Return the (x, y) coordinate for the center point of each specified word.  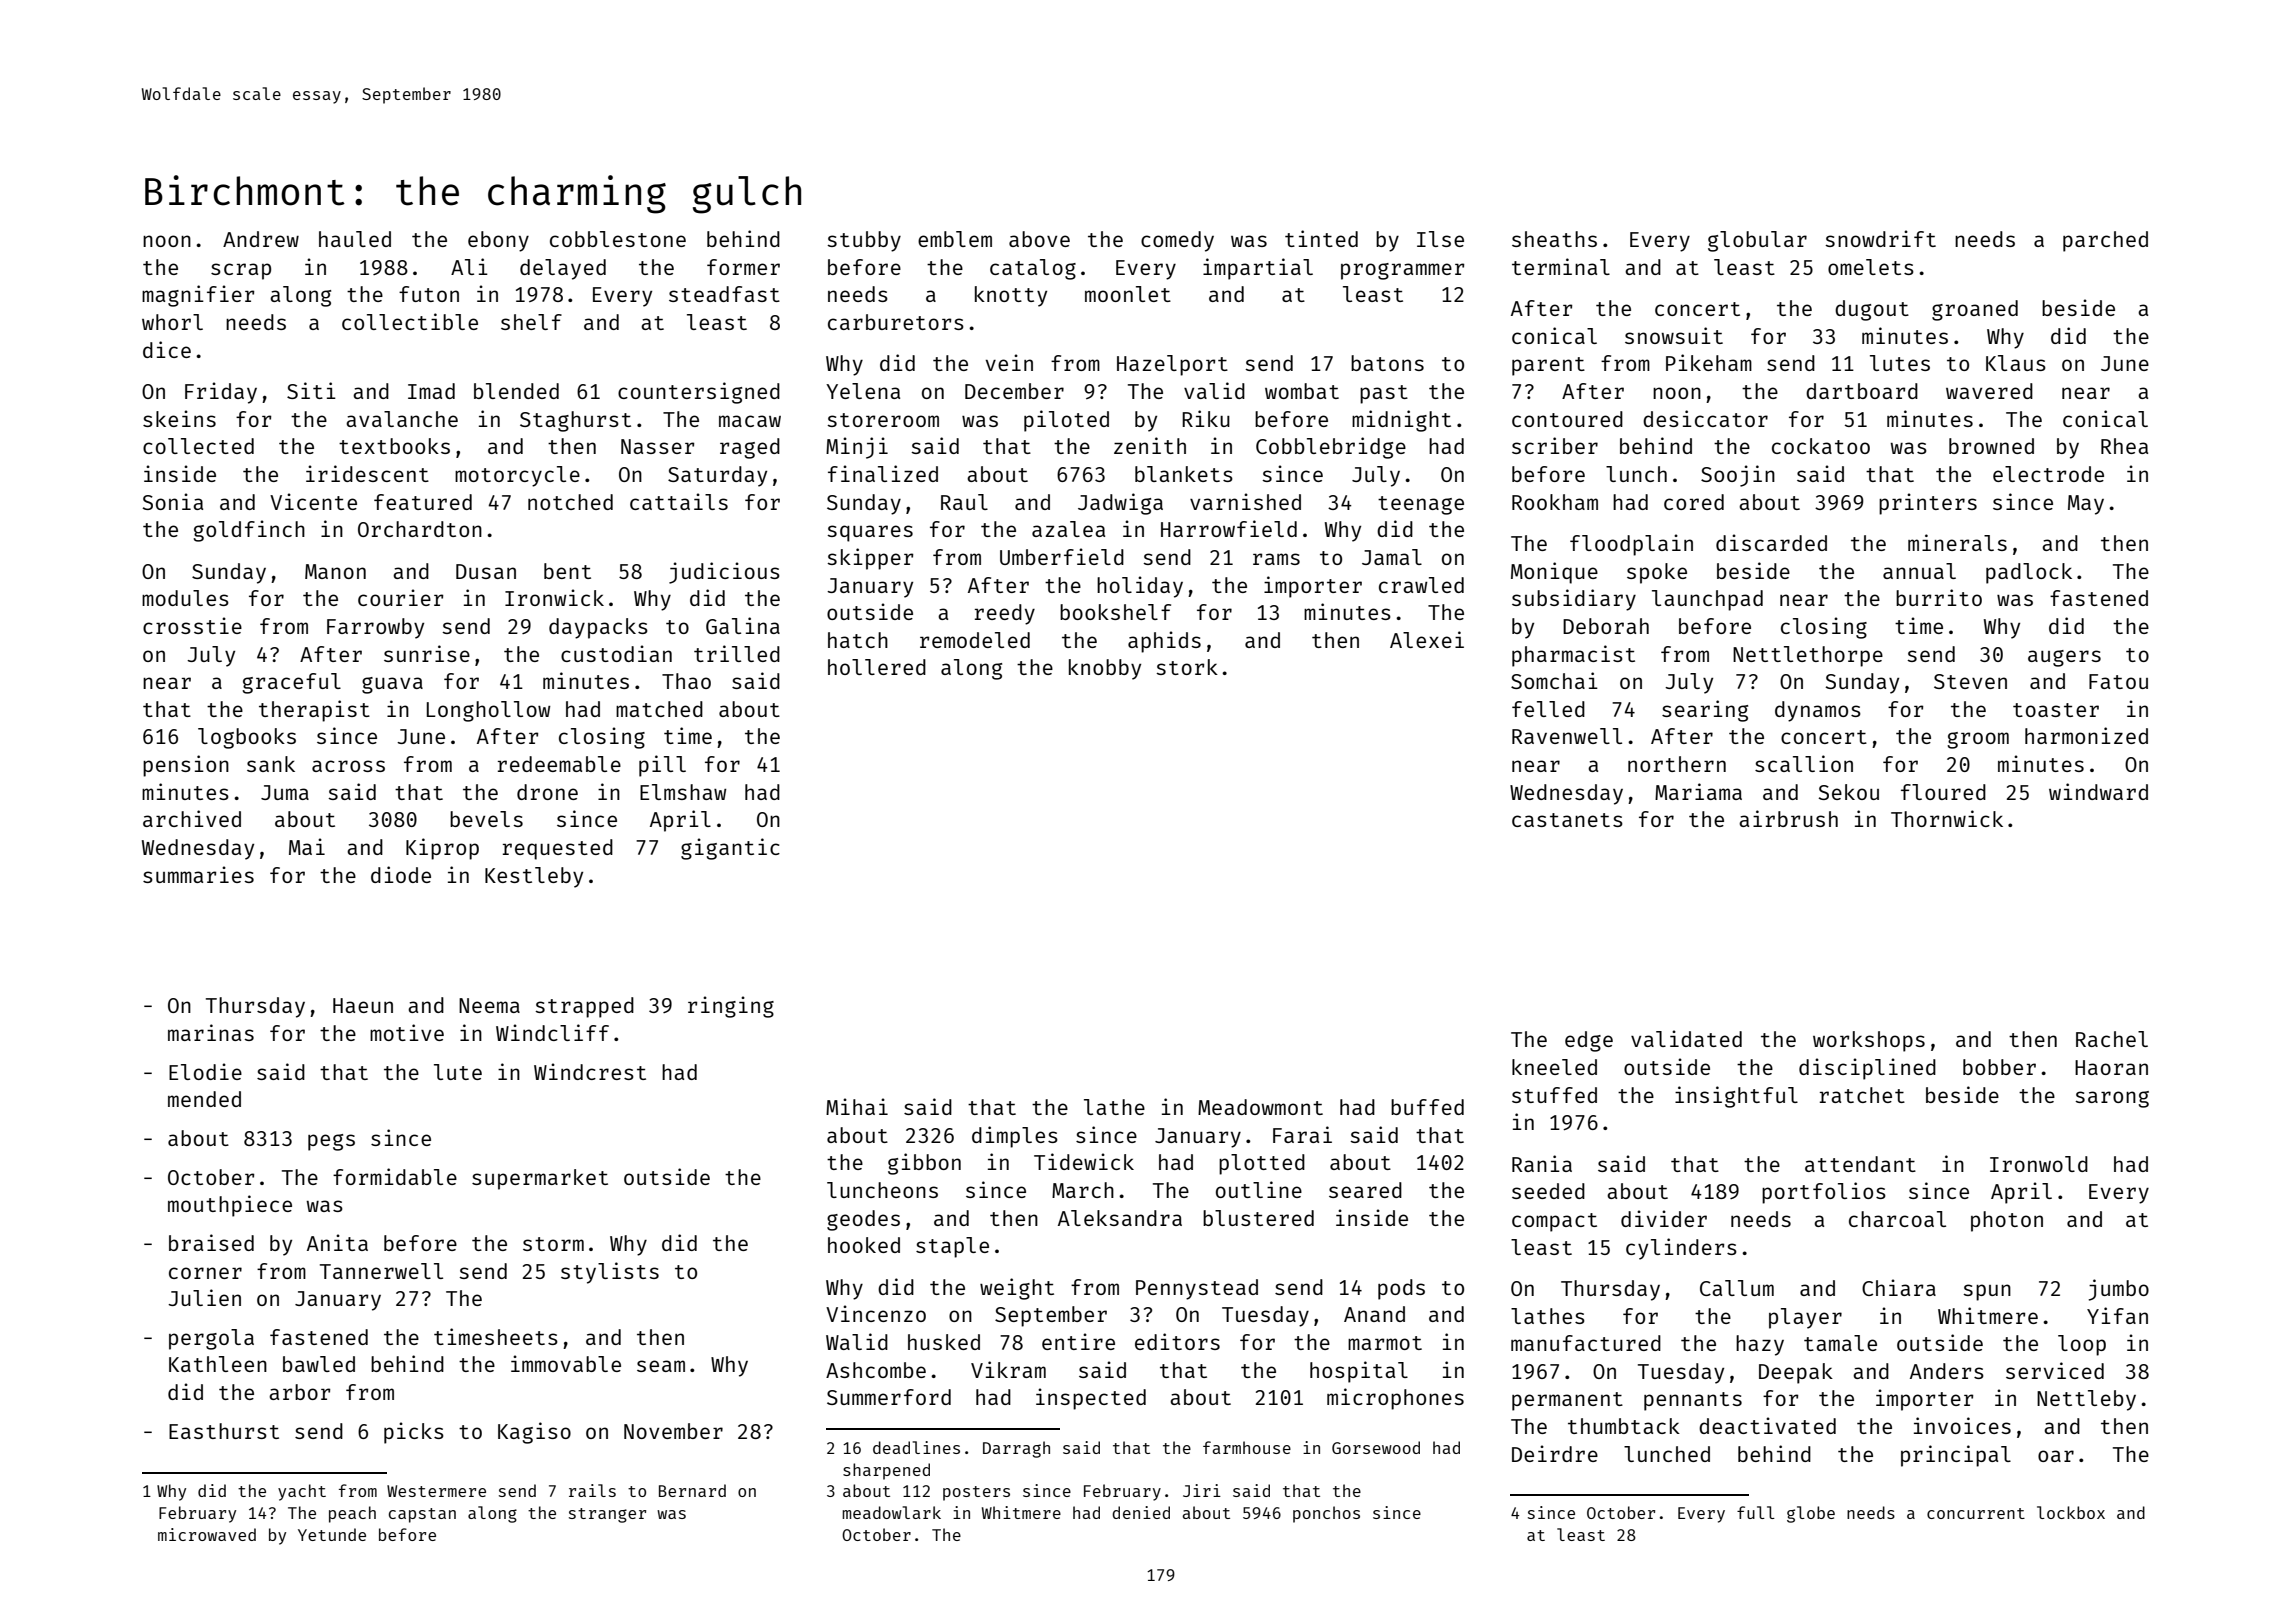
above (1039, 239)
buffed (1427, 1107)
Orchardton (420, 529)
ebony (498, 241)
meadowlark (891, 1512)
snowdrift (1880, 238)
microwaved (207, 1534)
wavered (1989, 391)
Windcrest (590, 1071)
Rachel (2112, 1039)
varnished (1245, 501)
